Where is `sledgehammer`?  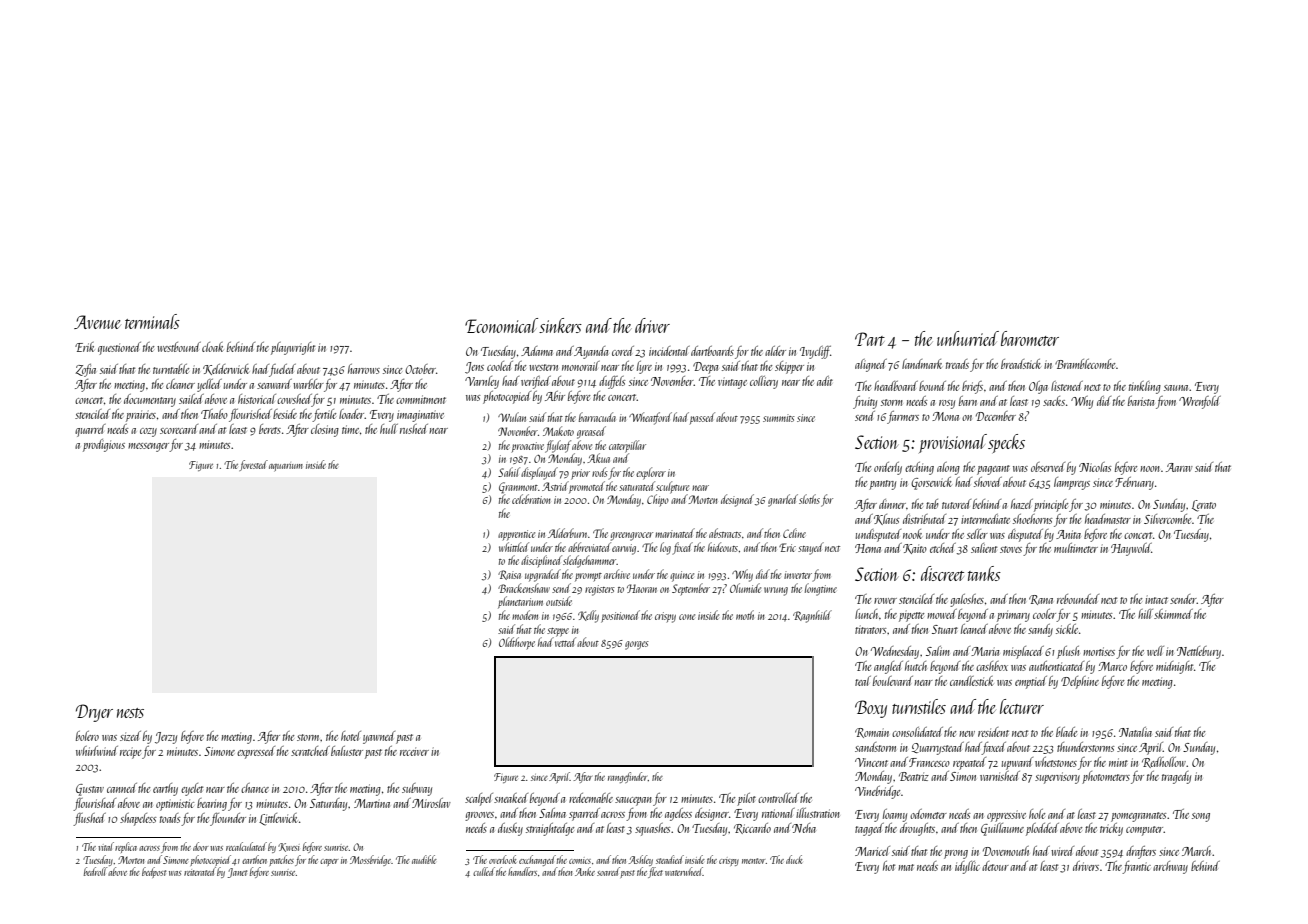
sledgehammer is located at coordinates (590, 561).
